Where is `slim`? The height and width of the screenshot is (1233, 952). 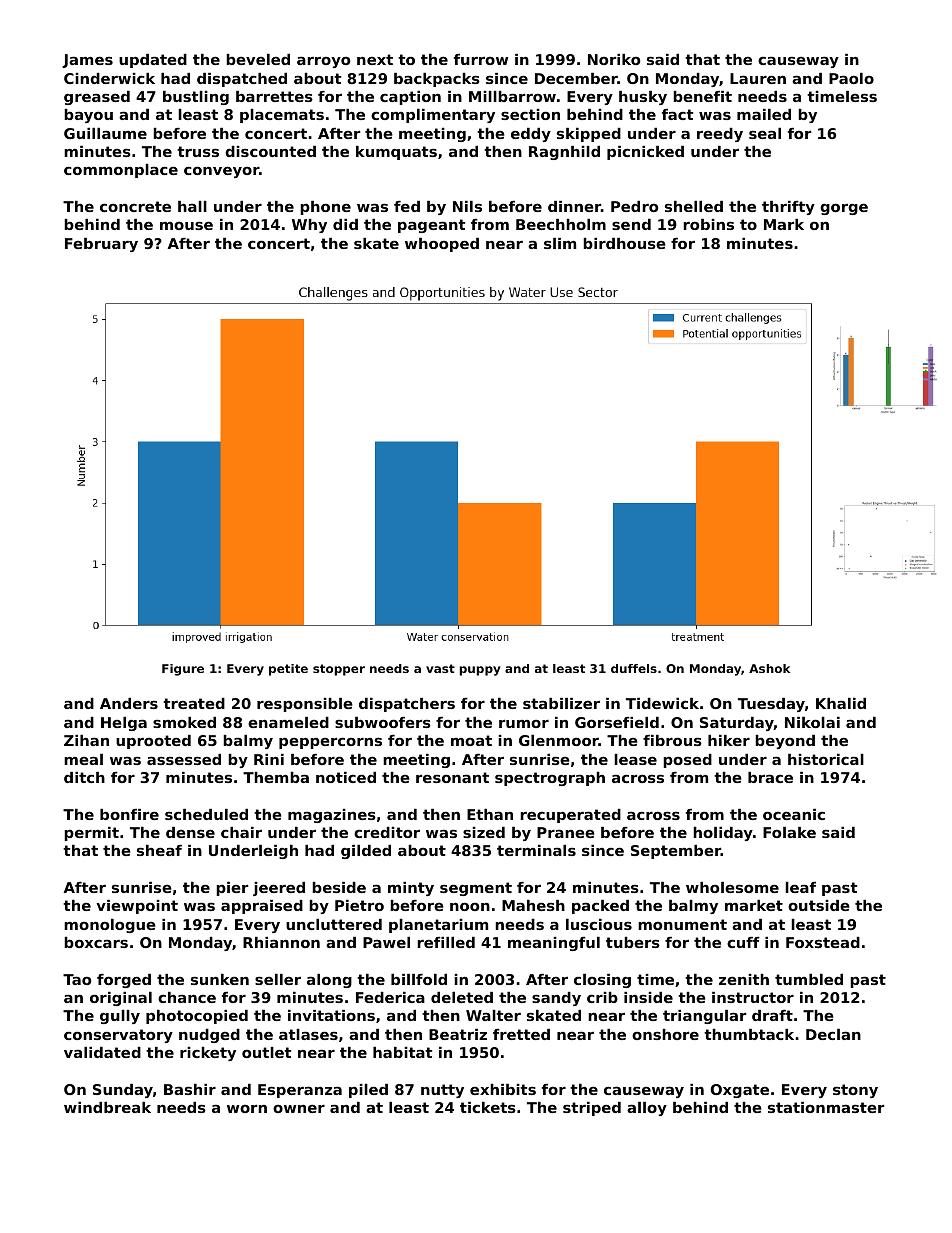
slim is located at coordinates (560, 243).
